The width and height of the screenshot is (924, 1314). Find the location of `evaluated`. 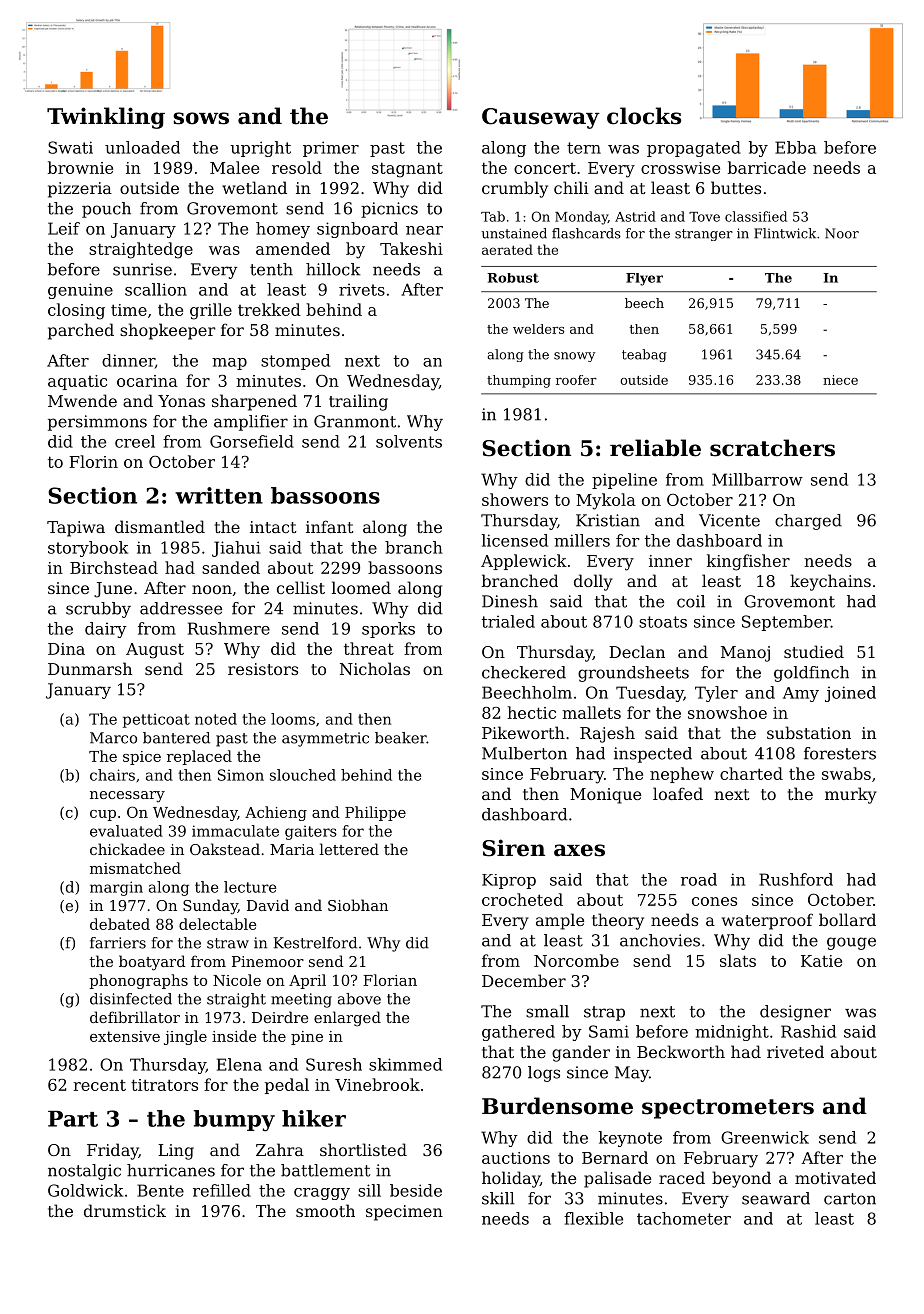

evaluated is located at coordinates (126, 831).
